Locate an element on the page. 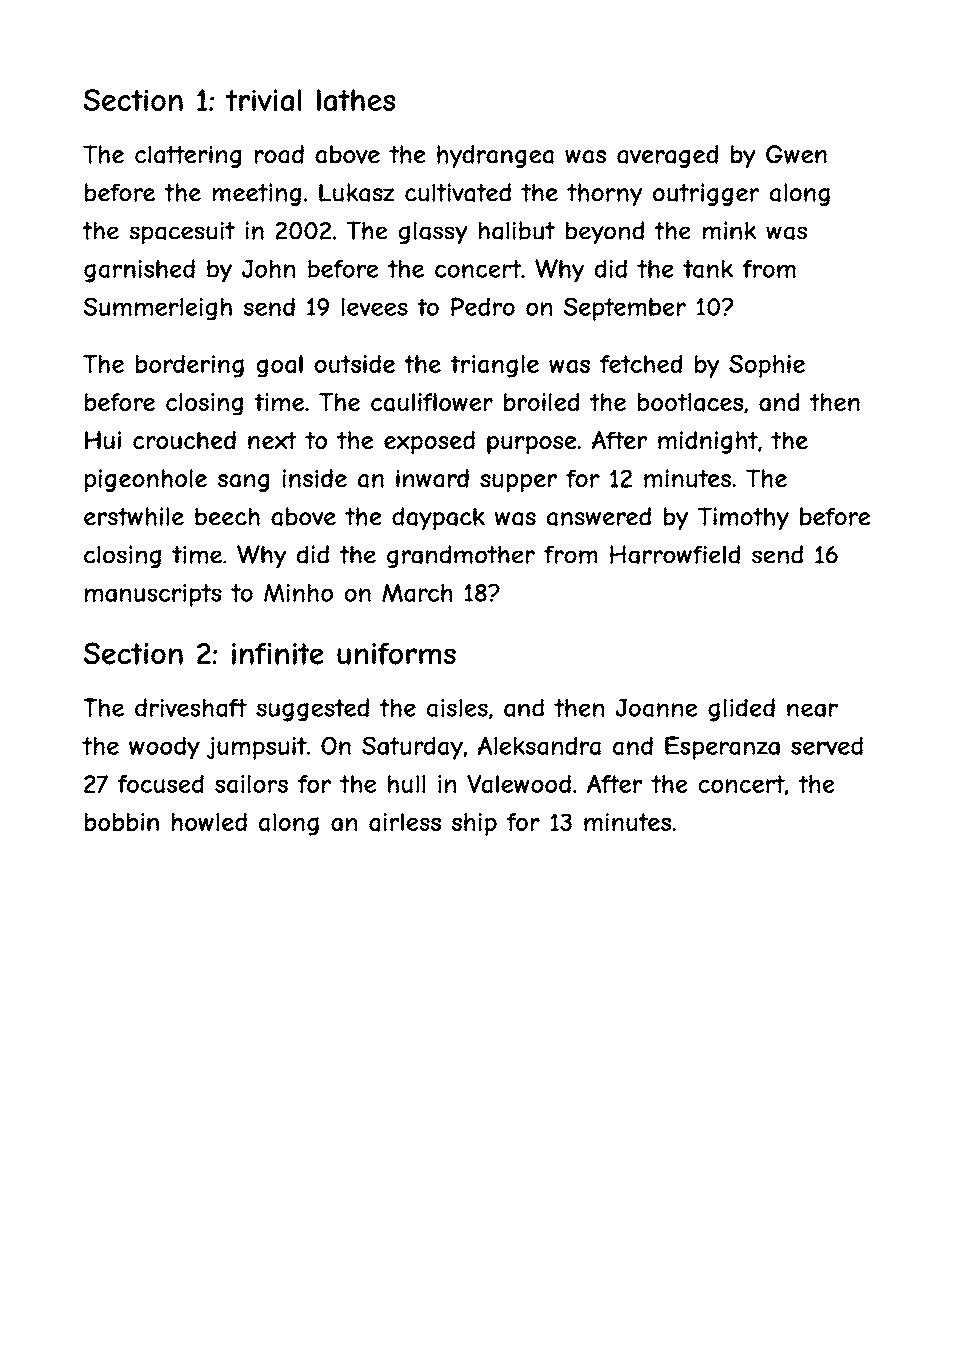 The image size is (959, 1360). woody is located at coordinates (164, 748).
